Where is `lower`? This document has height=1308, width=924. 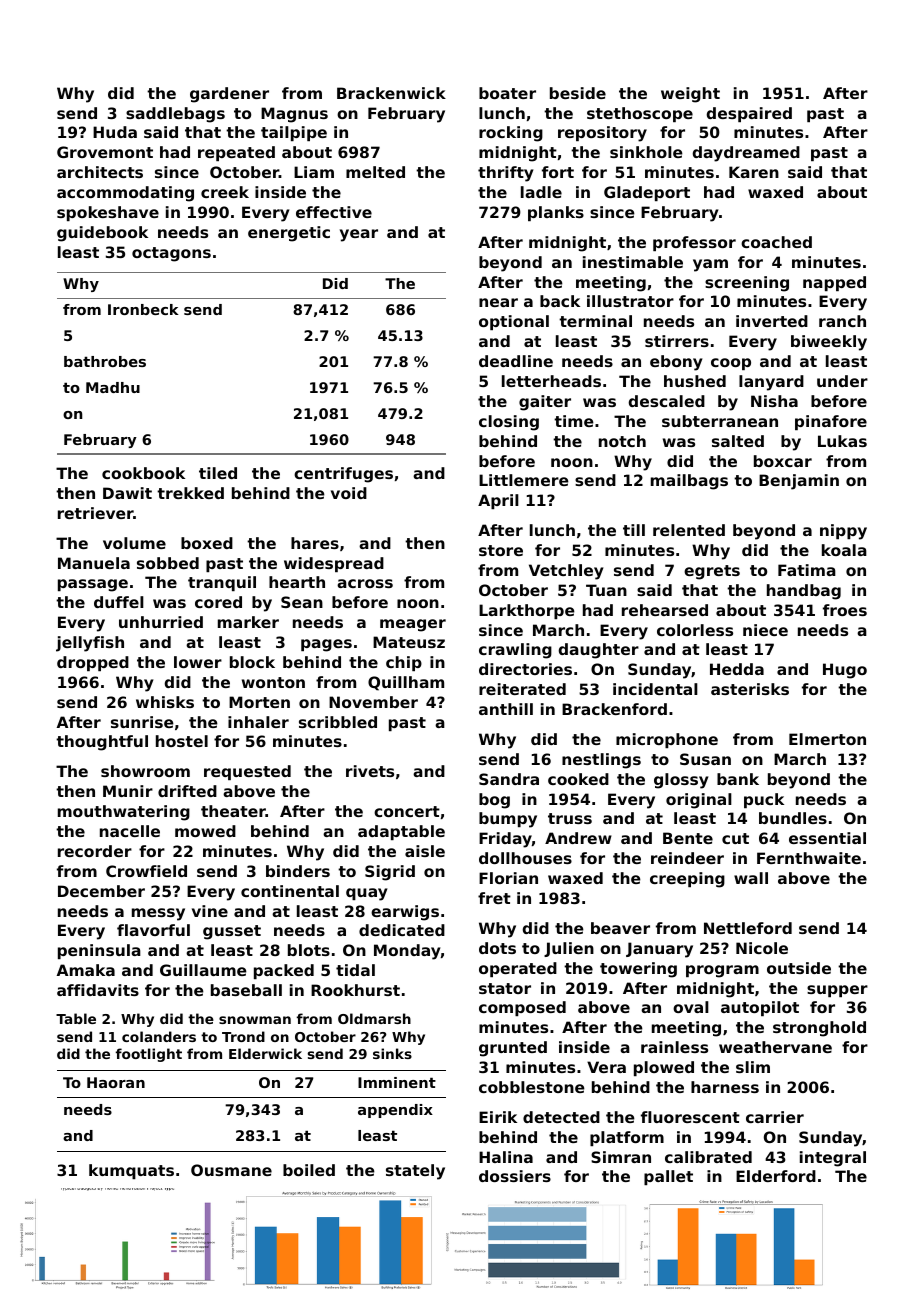 lower is located at coordinates (198, 662).
